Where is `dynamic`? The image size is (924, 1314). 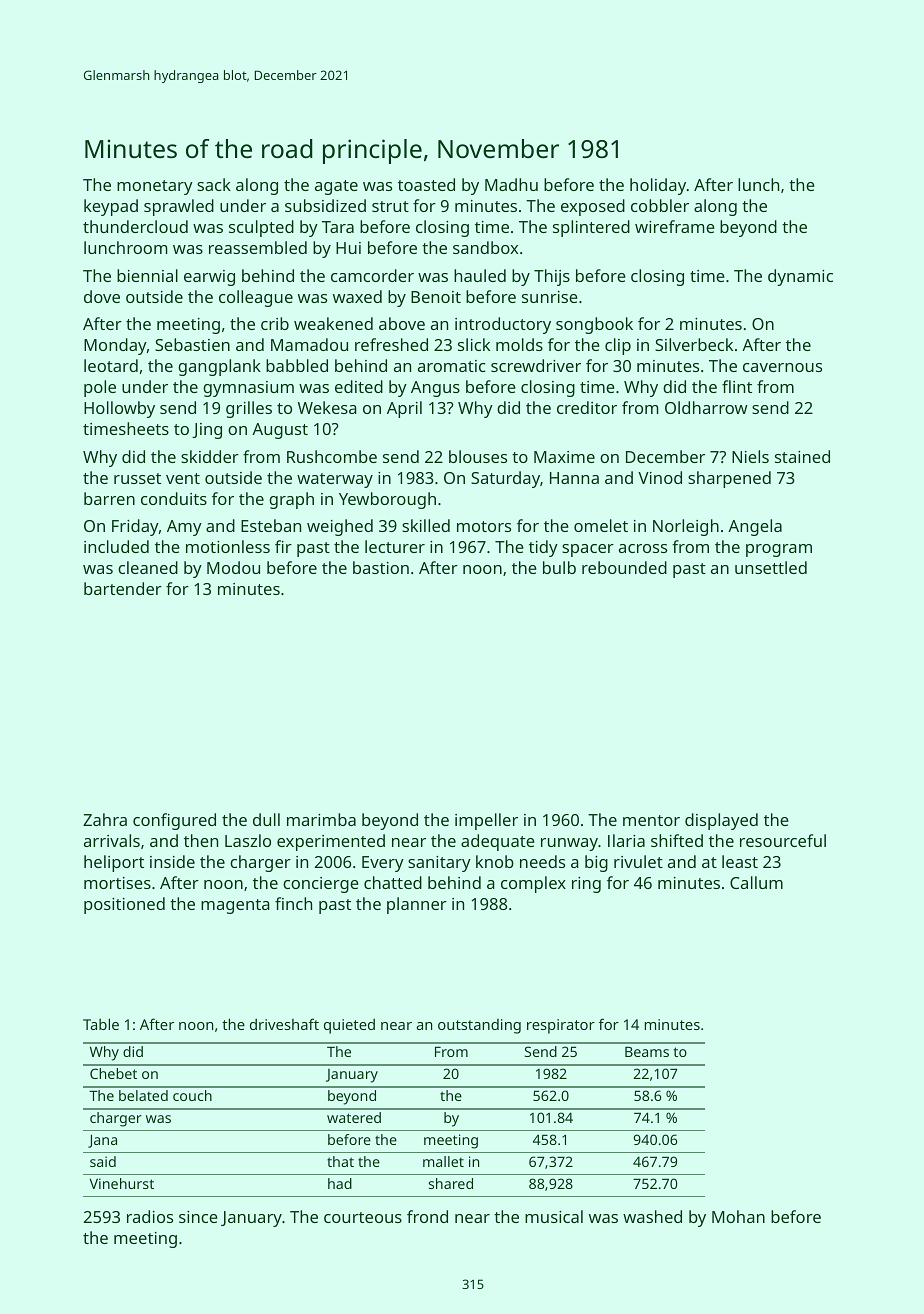 dynamic is located at coordinates (800, 277).
